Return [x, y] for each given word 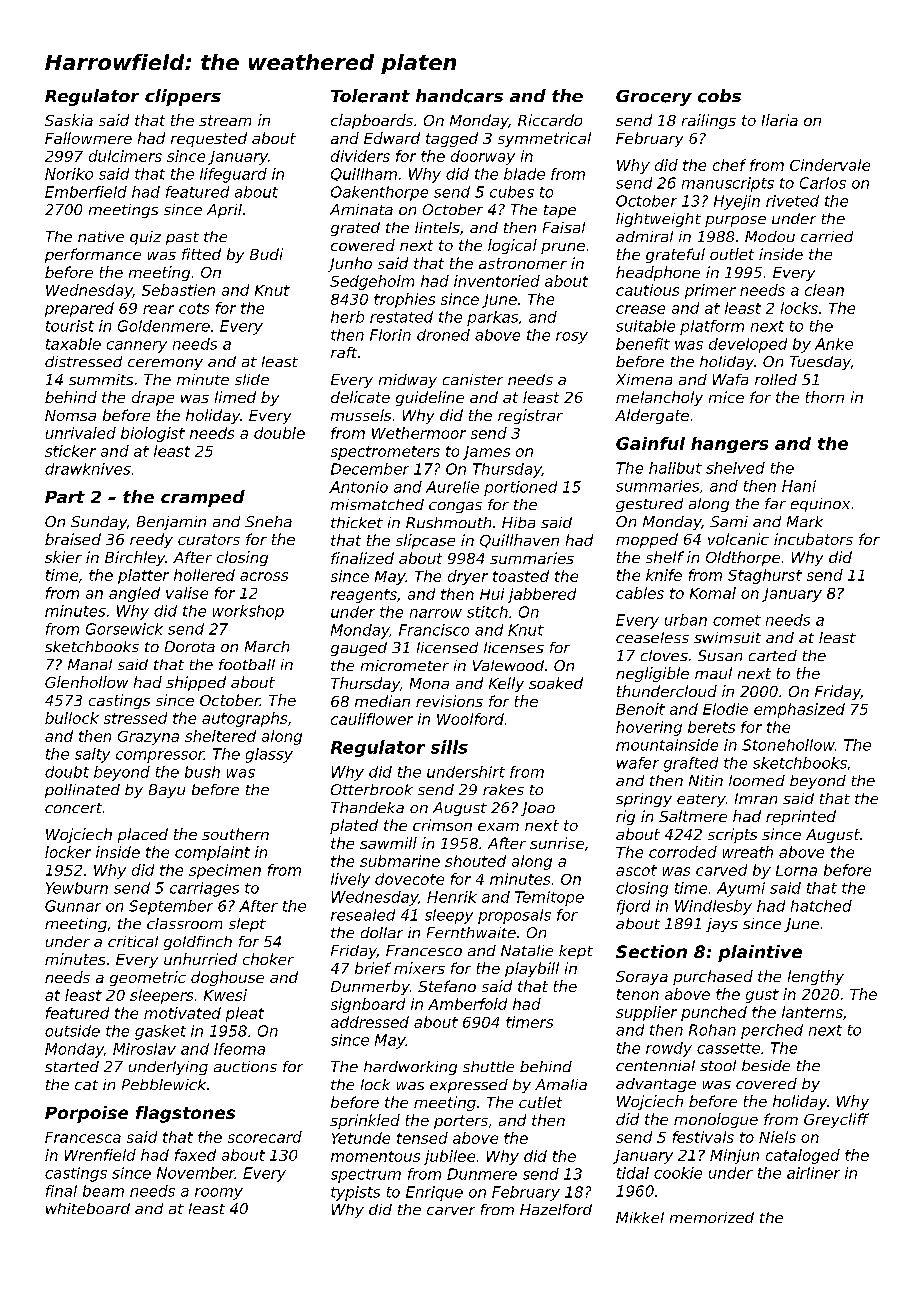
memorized [712, 1217]
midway [408, 381]
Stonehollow [788, 745]
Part [65, 497]
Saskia [69, 120]
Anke [834, 344]
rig [625, 817]
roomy [219, 1194]
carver [451, 1211]
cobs [719, 96]
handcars [459, 96]
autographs [244, 719]
